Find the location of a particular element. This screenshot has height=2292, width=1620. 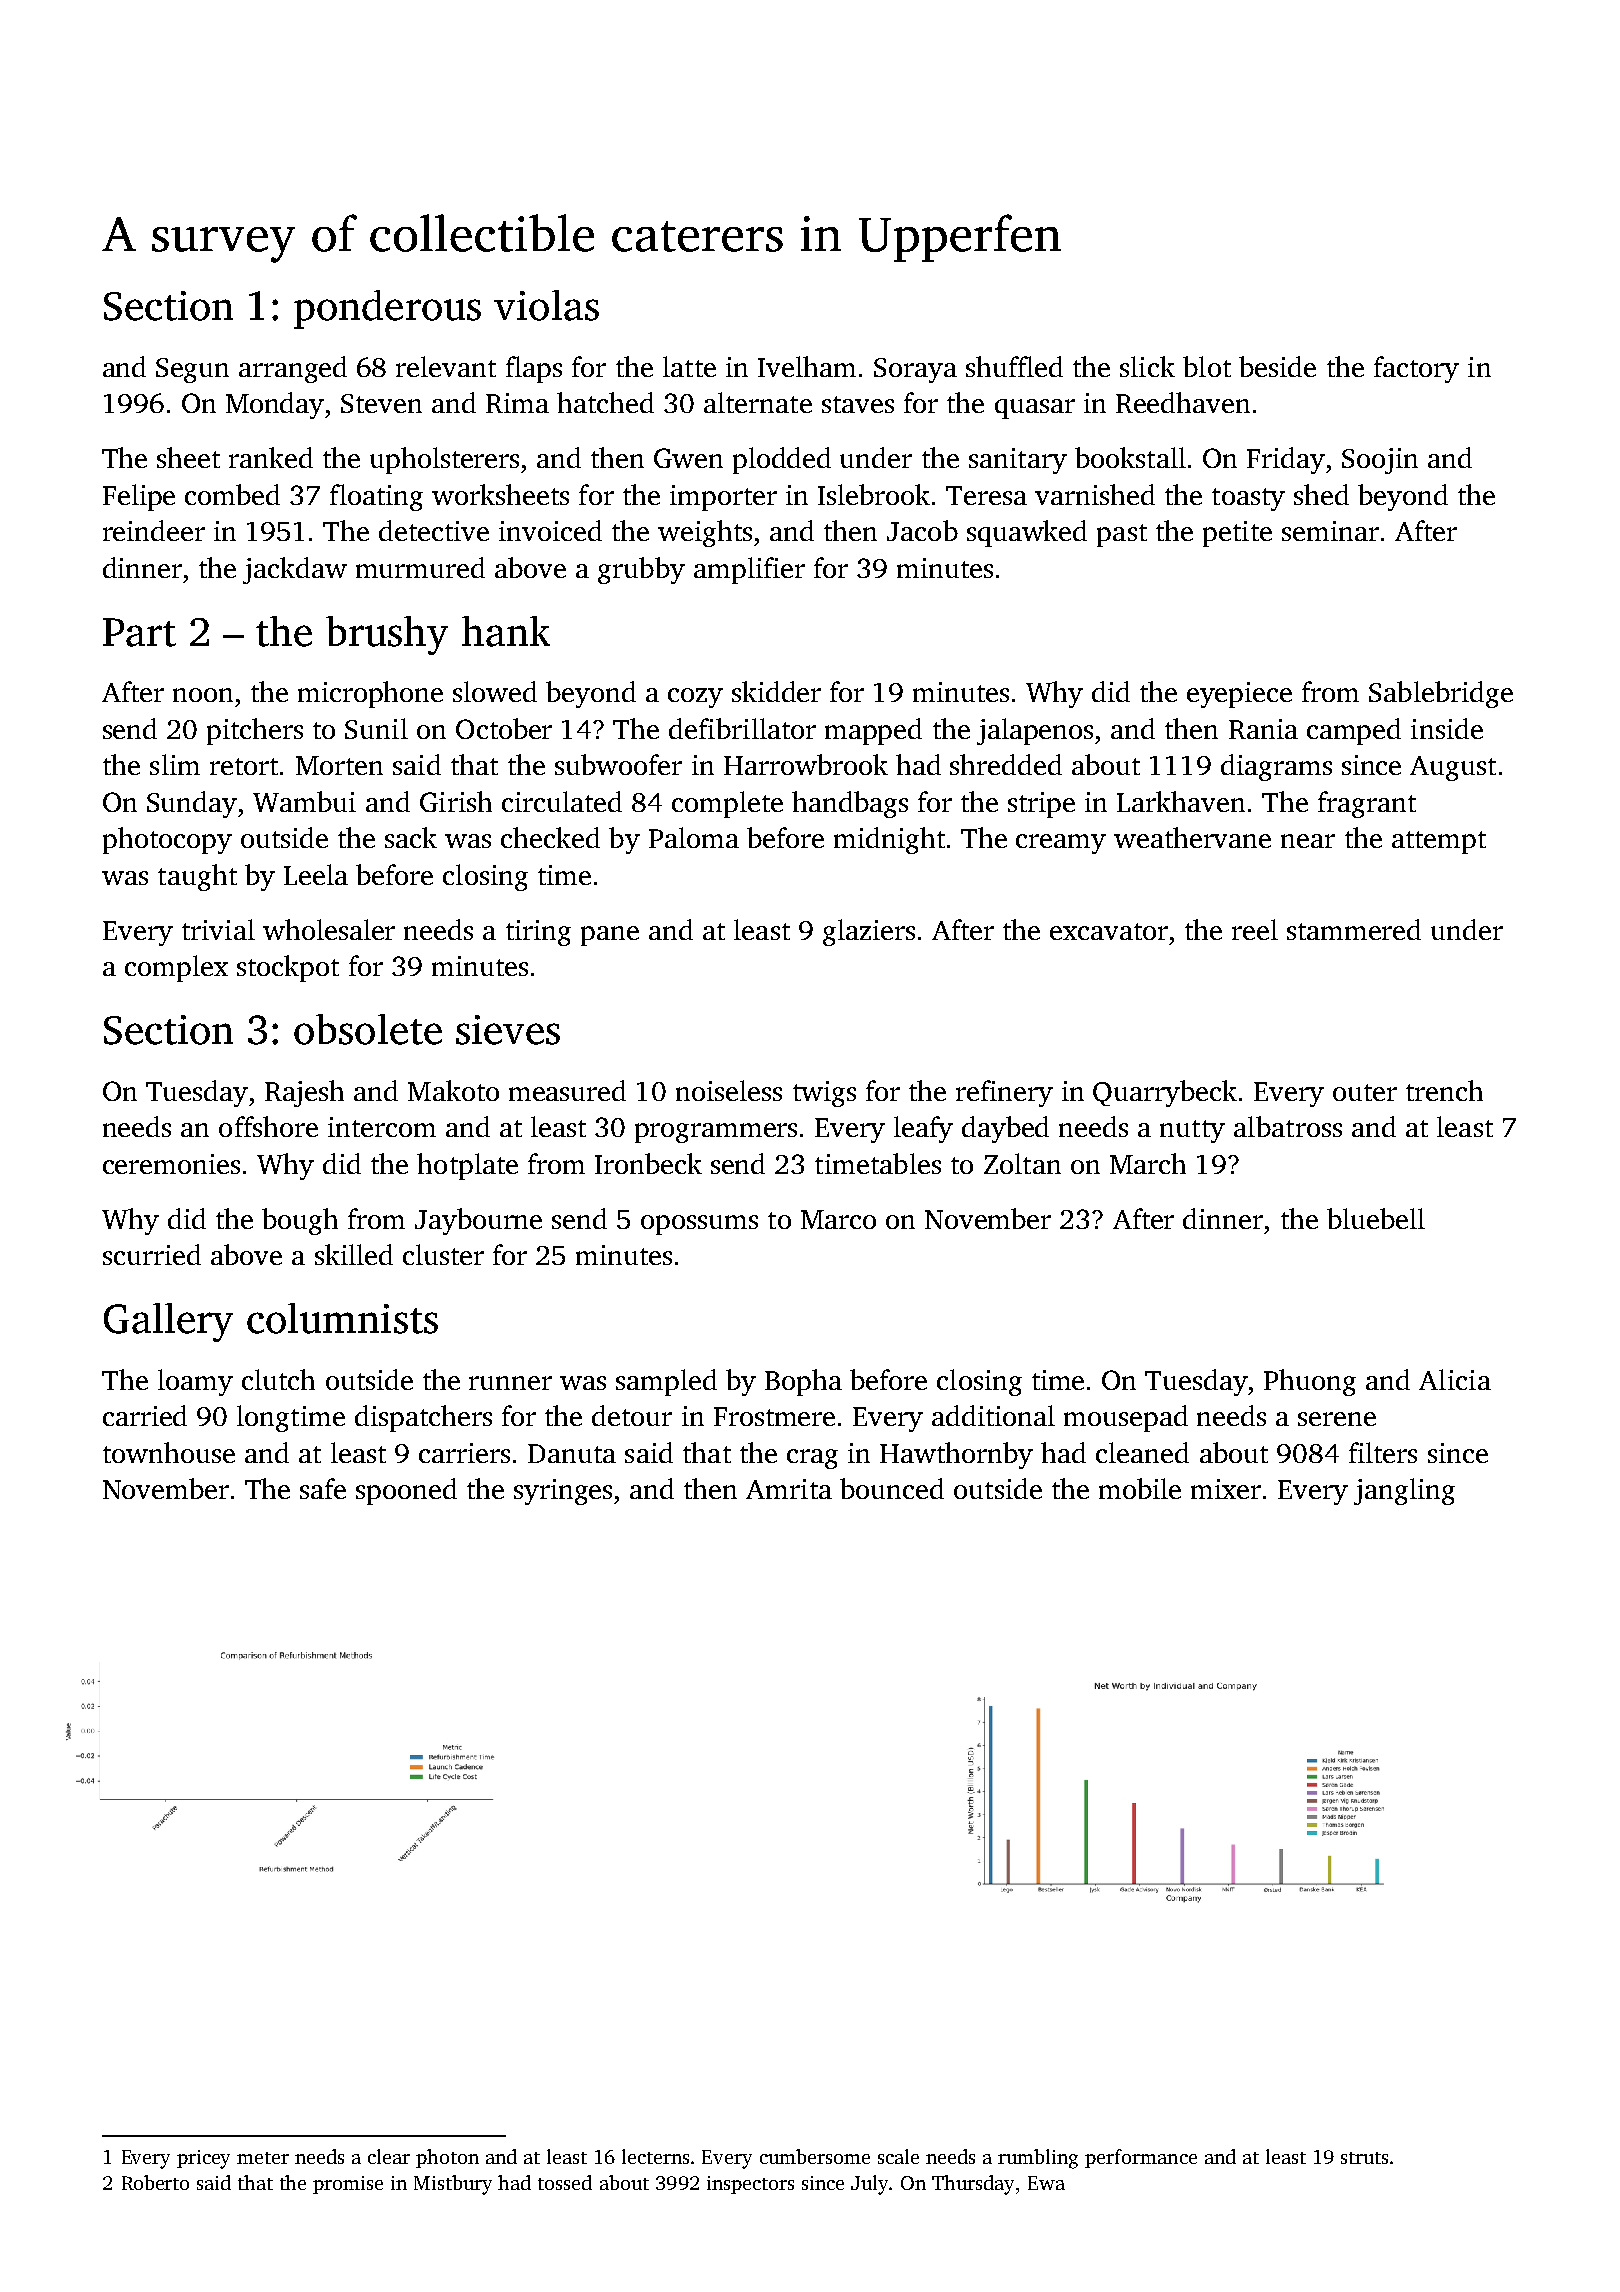

promise is located at coordinates (348, 2185).
